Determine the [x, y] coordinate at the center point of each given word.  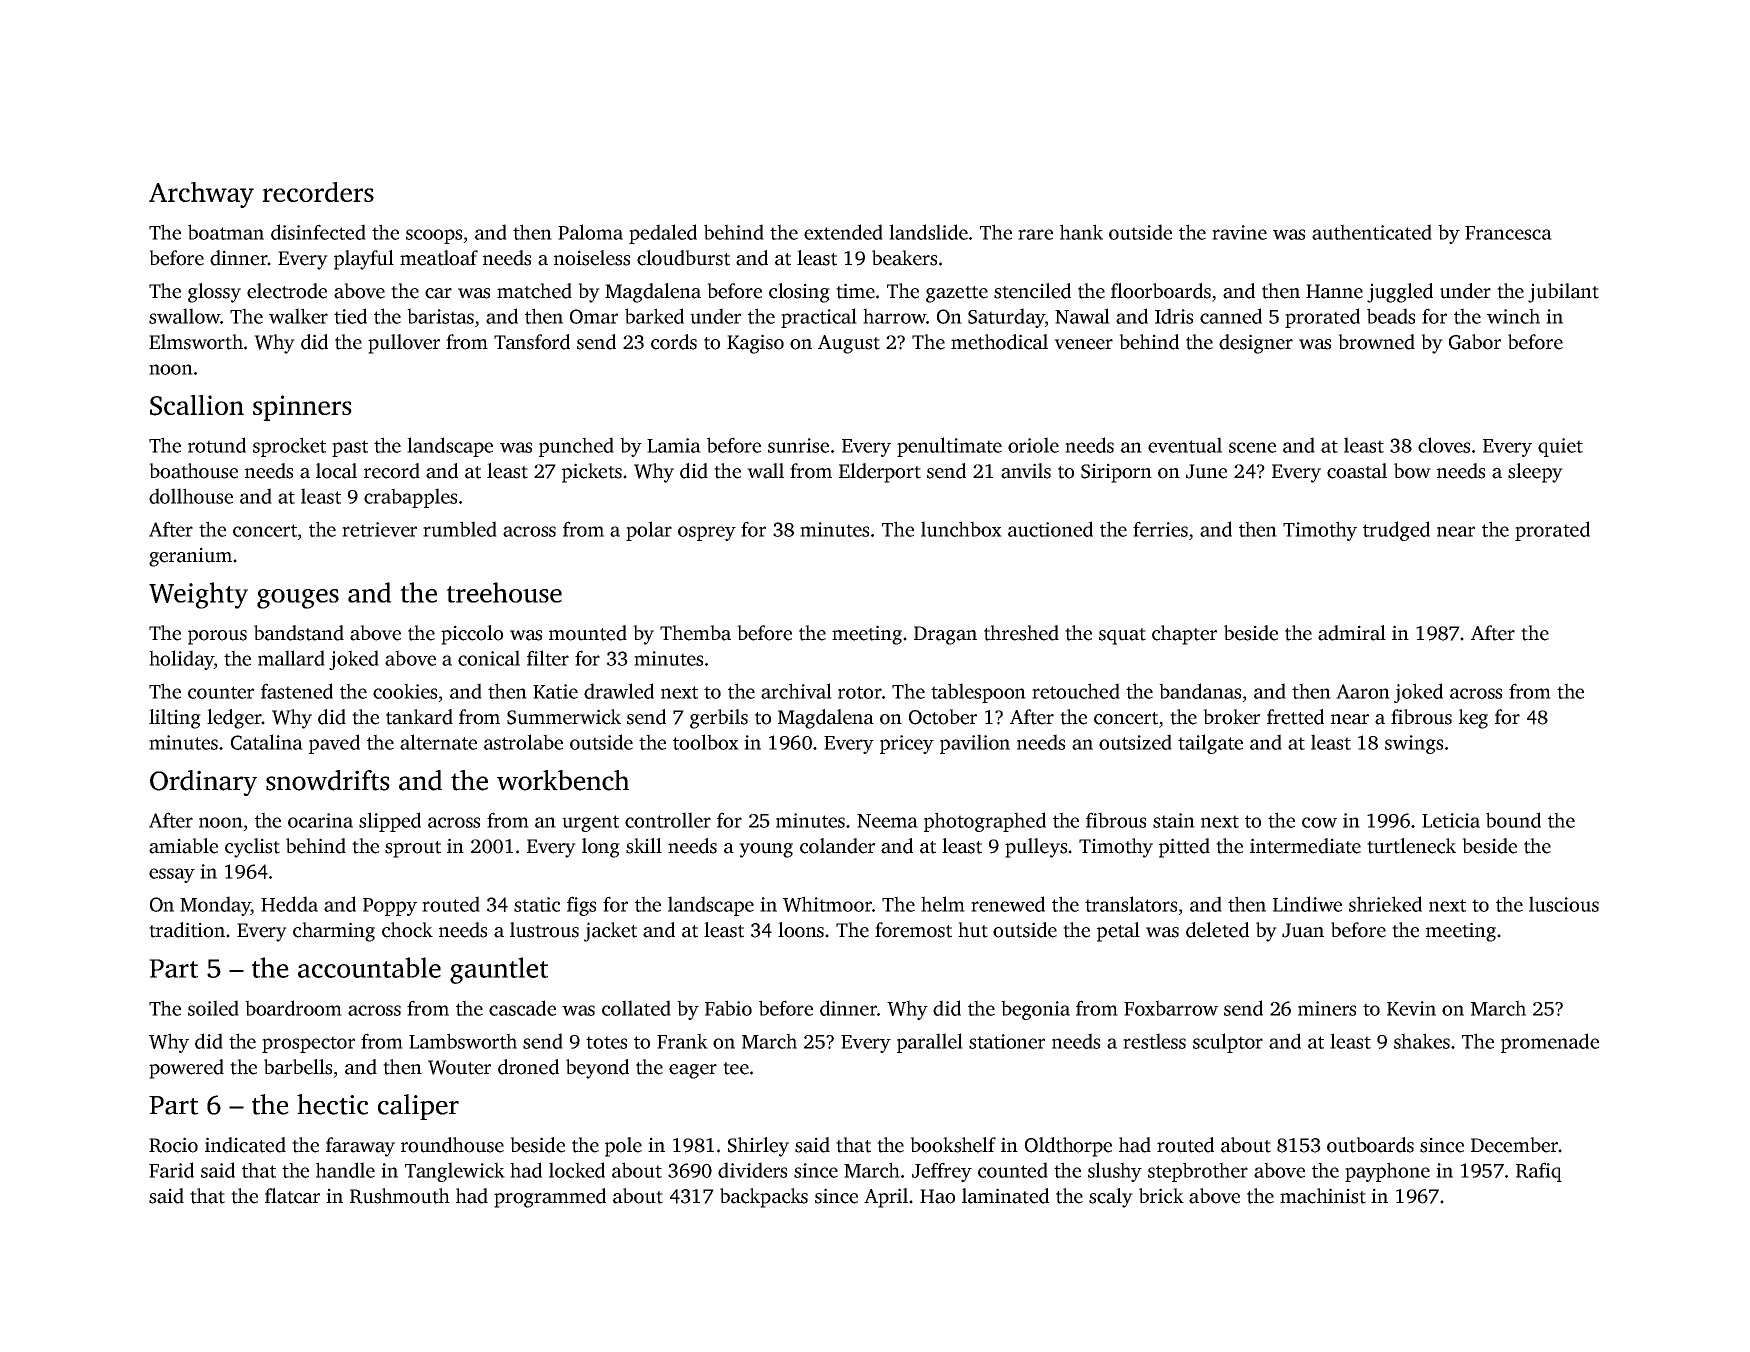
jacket [610, 932]
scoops [434, 236]
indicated [245, 1145]
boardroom [293, 1008]
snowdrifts [328, 780]
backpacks [764, 1198]
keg [1473, 719]
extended [843, 232]
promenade [1550, 1043]
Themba [695, 633]
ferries [1160, 529]
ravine [1239, 232]
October [943, 717]
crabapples [410, 498]
